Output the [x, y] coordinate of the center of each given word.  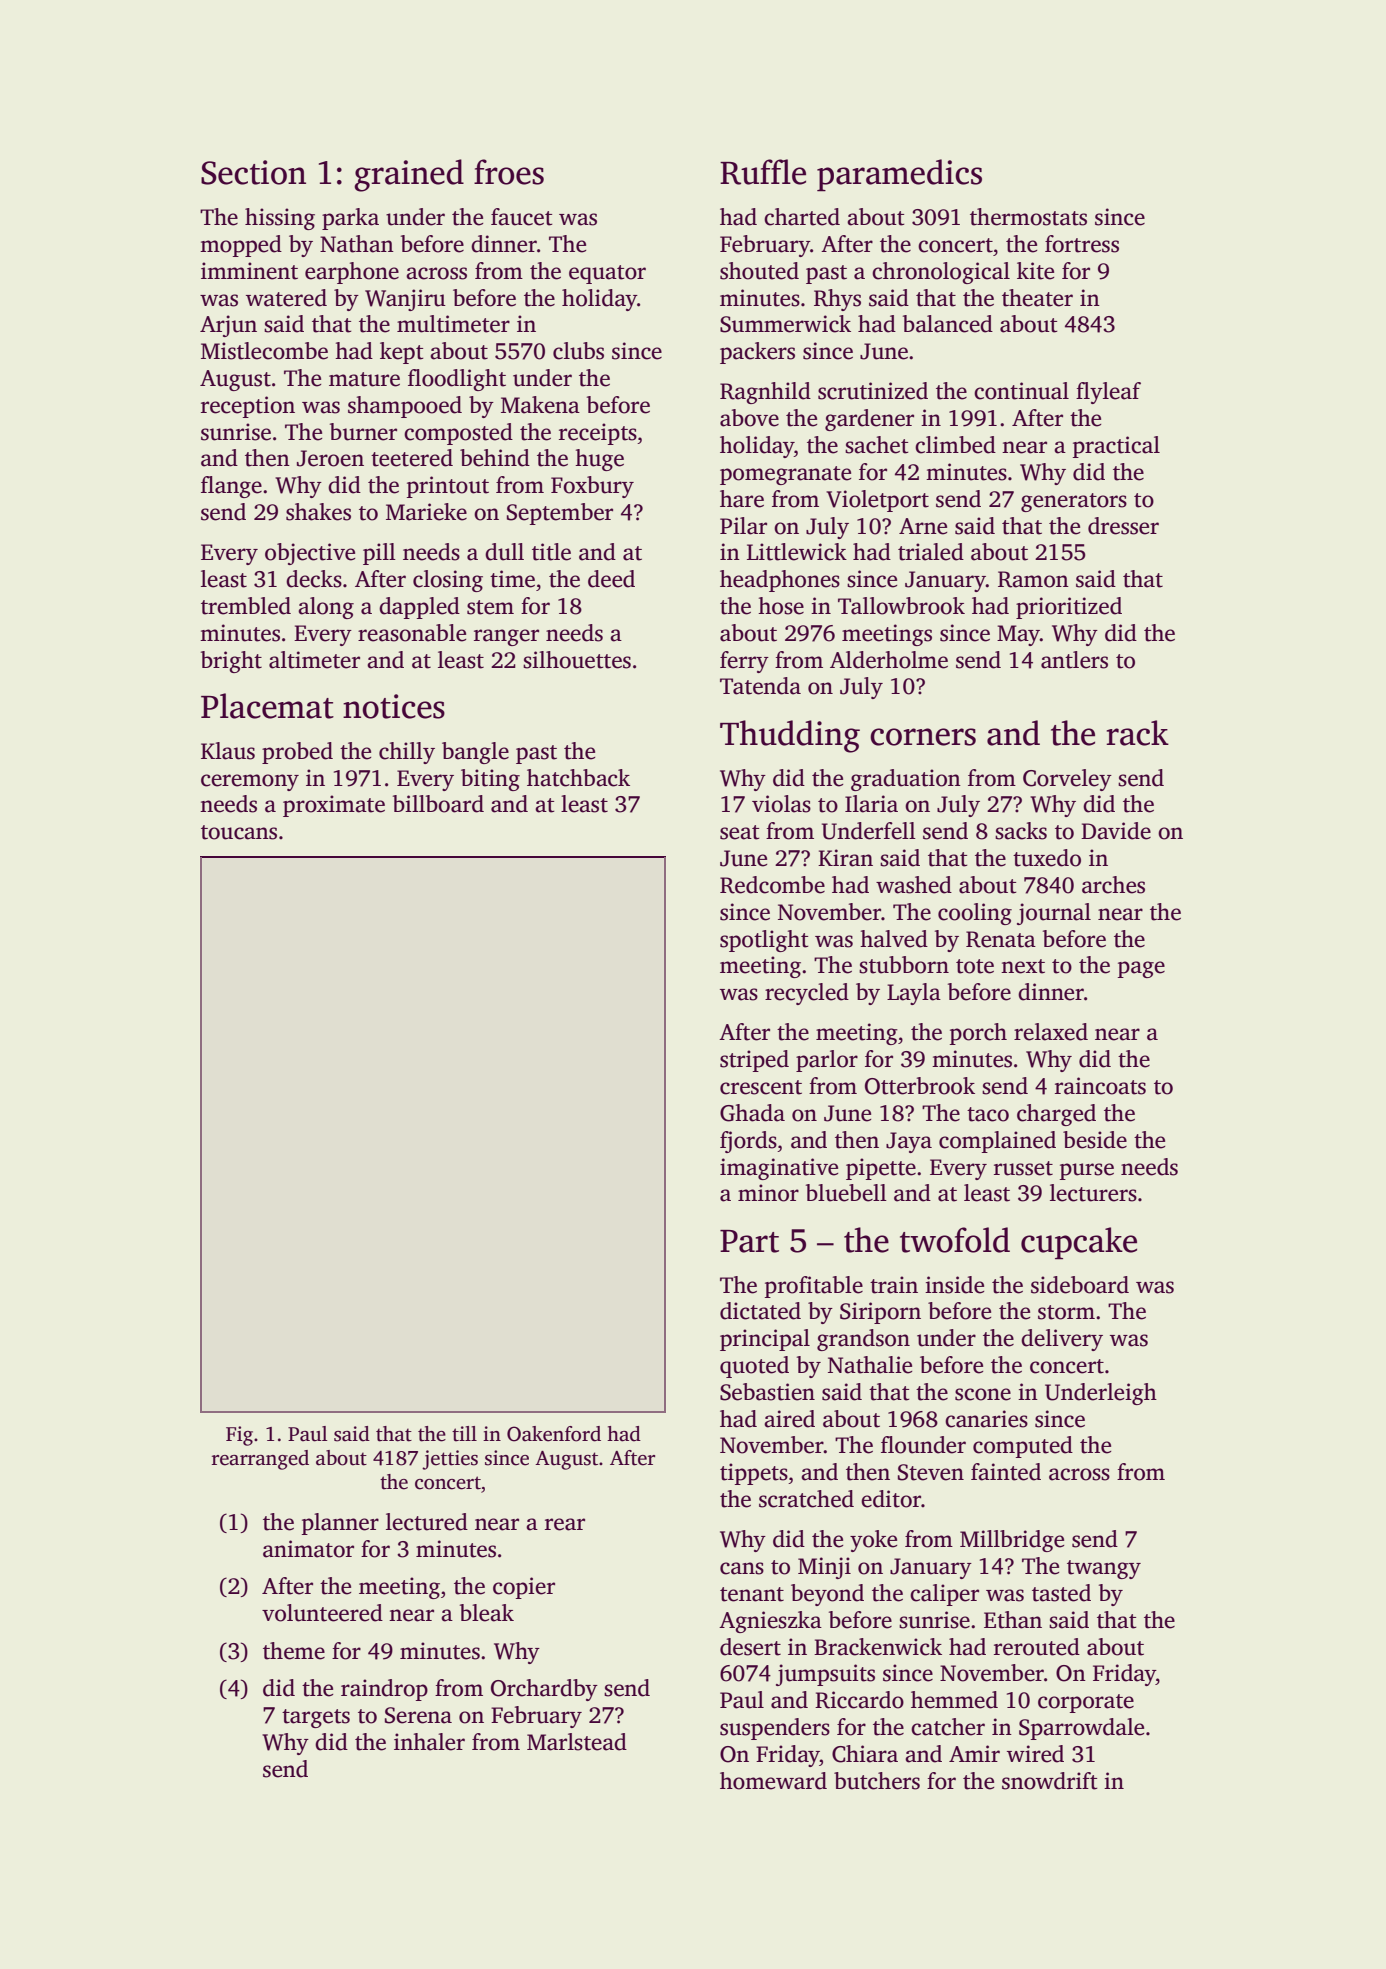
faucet [521, 217]
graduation [906, 780]
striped [754, 1061]
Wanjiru [405, 300]
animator [308, 1549]
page [1141, 969]
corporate [1086, 1703]
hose [781, 606]
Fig [239, 1436]
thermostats [1028, 217]
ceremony [250, 782]
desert [750, 1647]
